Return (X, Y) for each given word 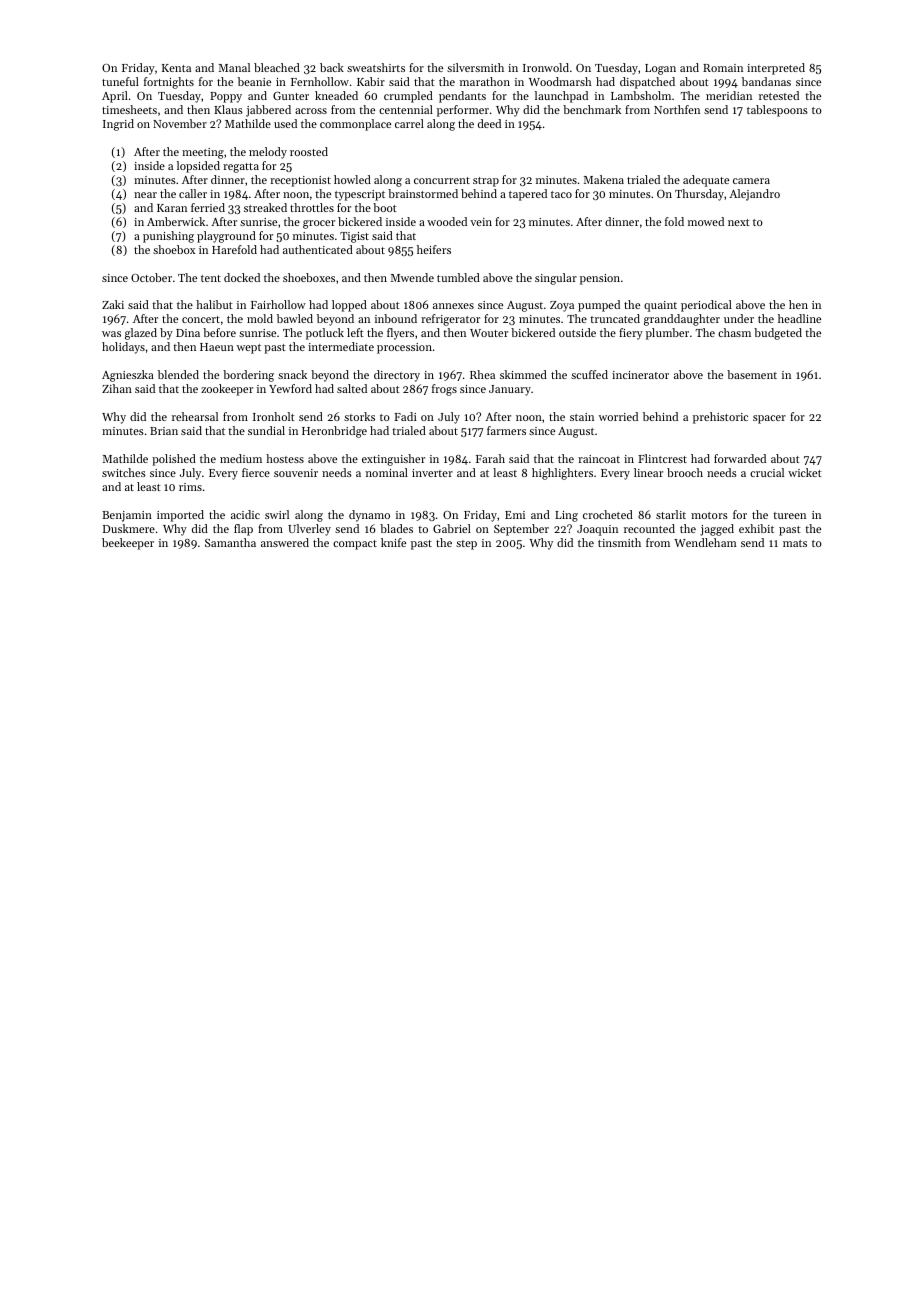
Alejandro (754, 195)
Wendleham (705, 542)
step (466, 545)
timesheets (129, 109)
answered (285, 542)
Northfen (677, 109)
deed (489, 123)
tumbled (458, 277)
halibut (214, 304)
